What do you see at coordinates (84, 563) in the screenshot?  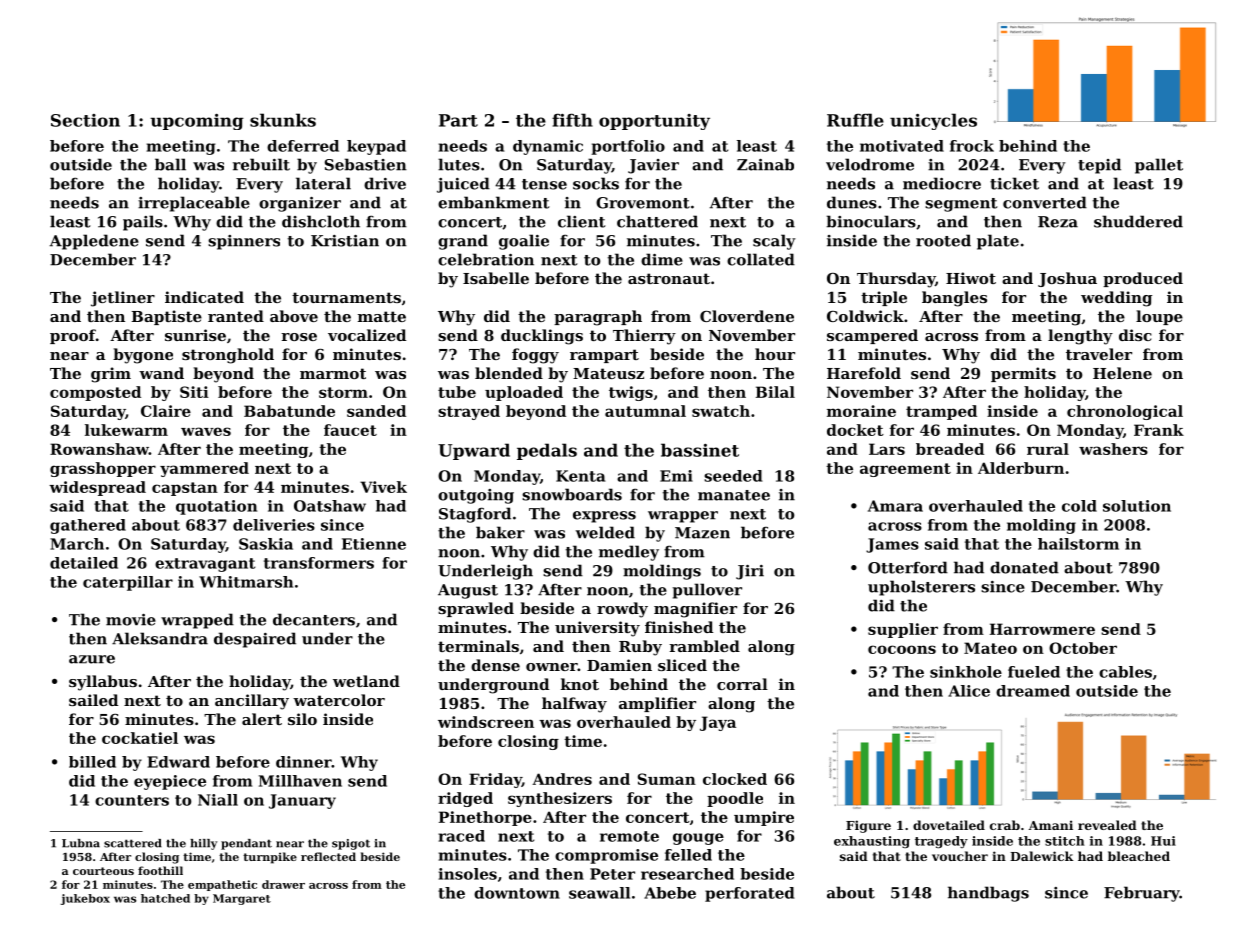 I see `detailed` at bounding box center [84, 563].
